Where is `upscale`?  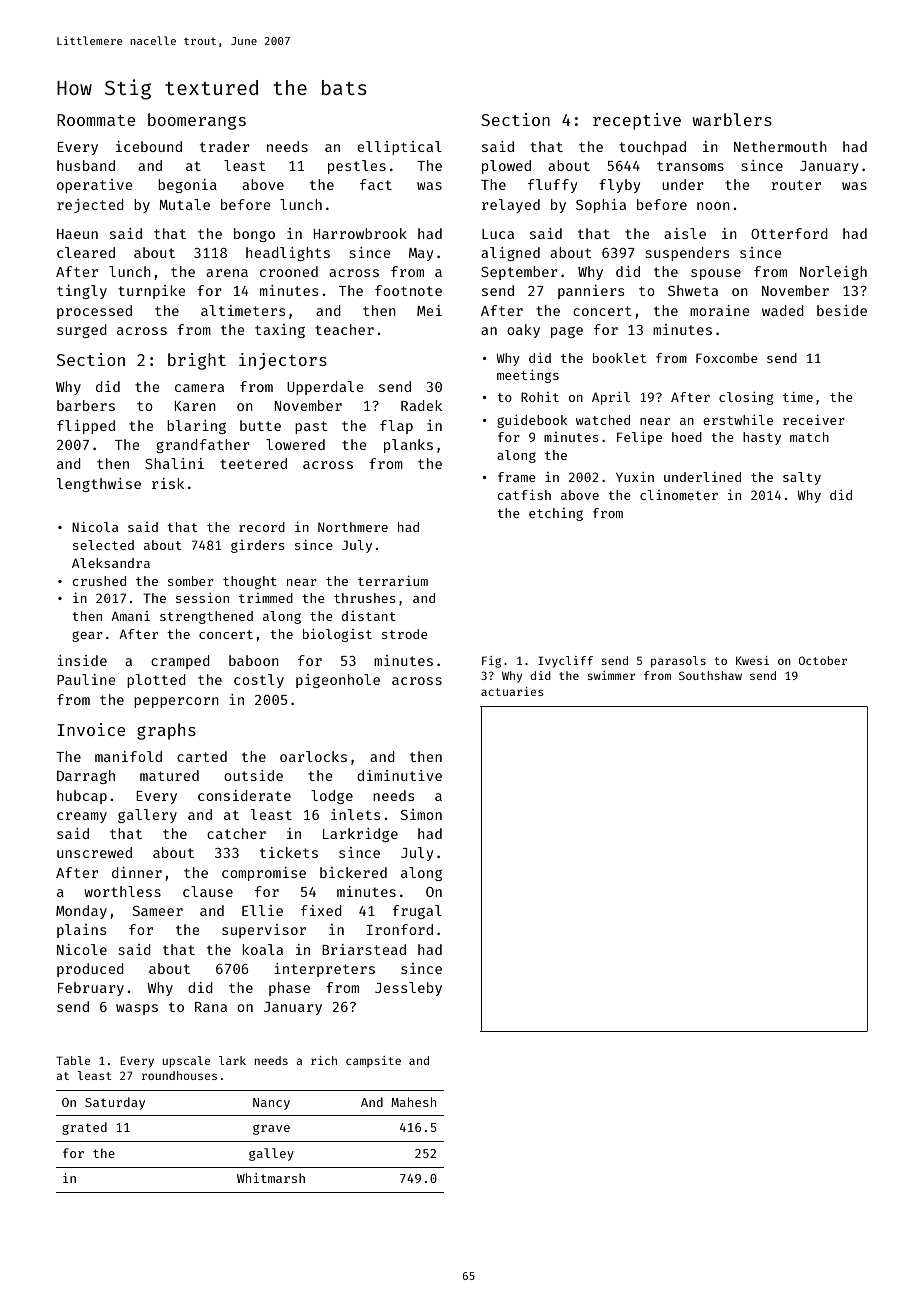
upscale is located at coordinates (186, 1062).
